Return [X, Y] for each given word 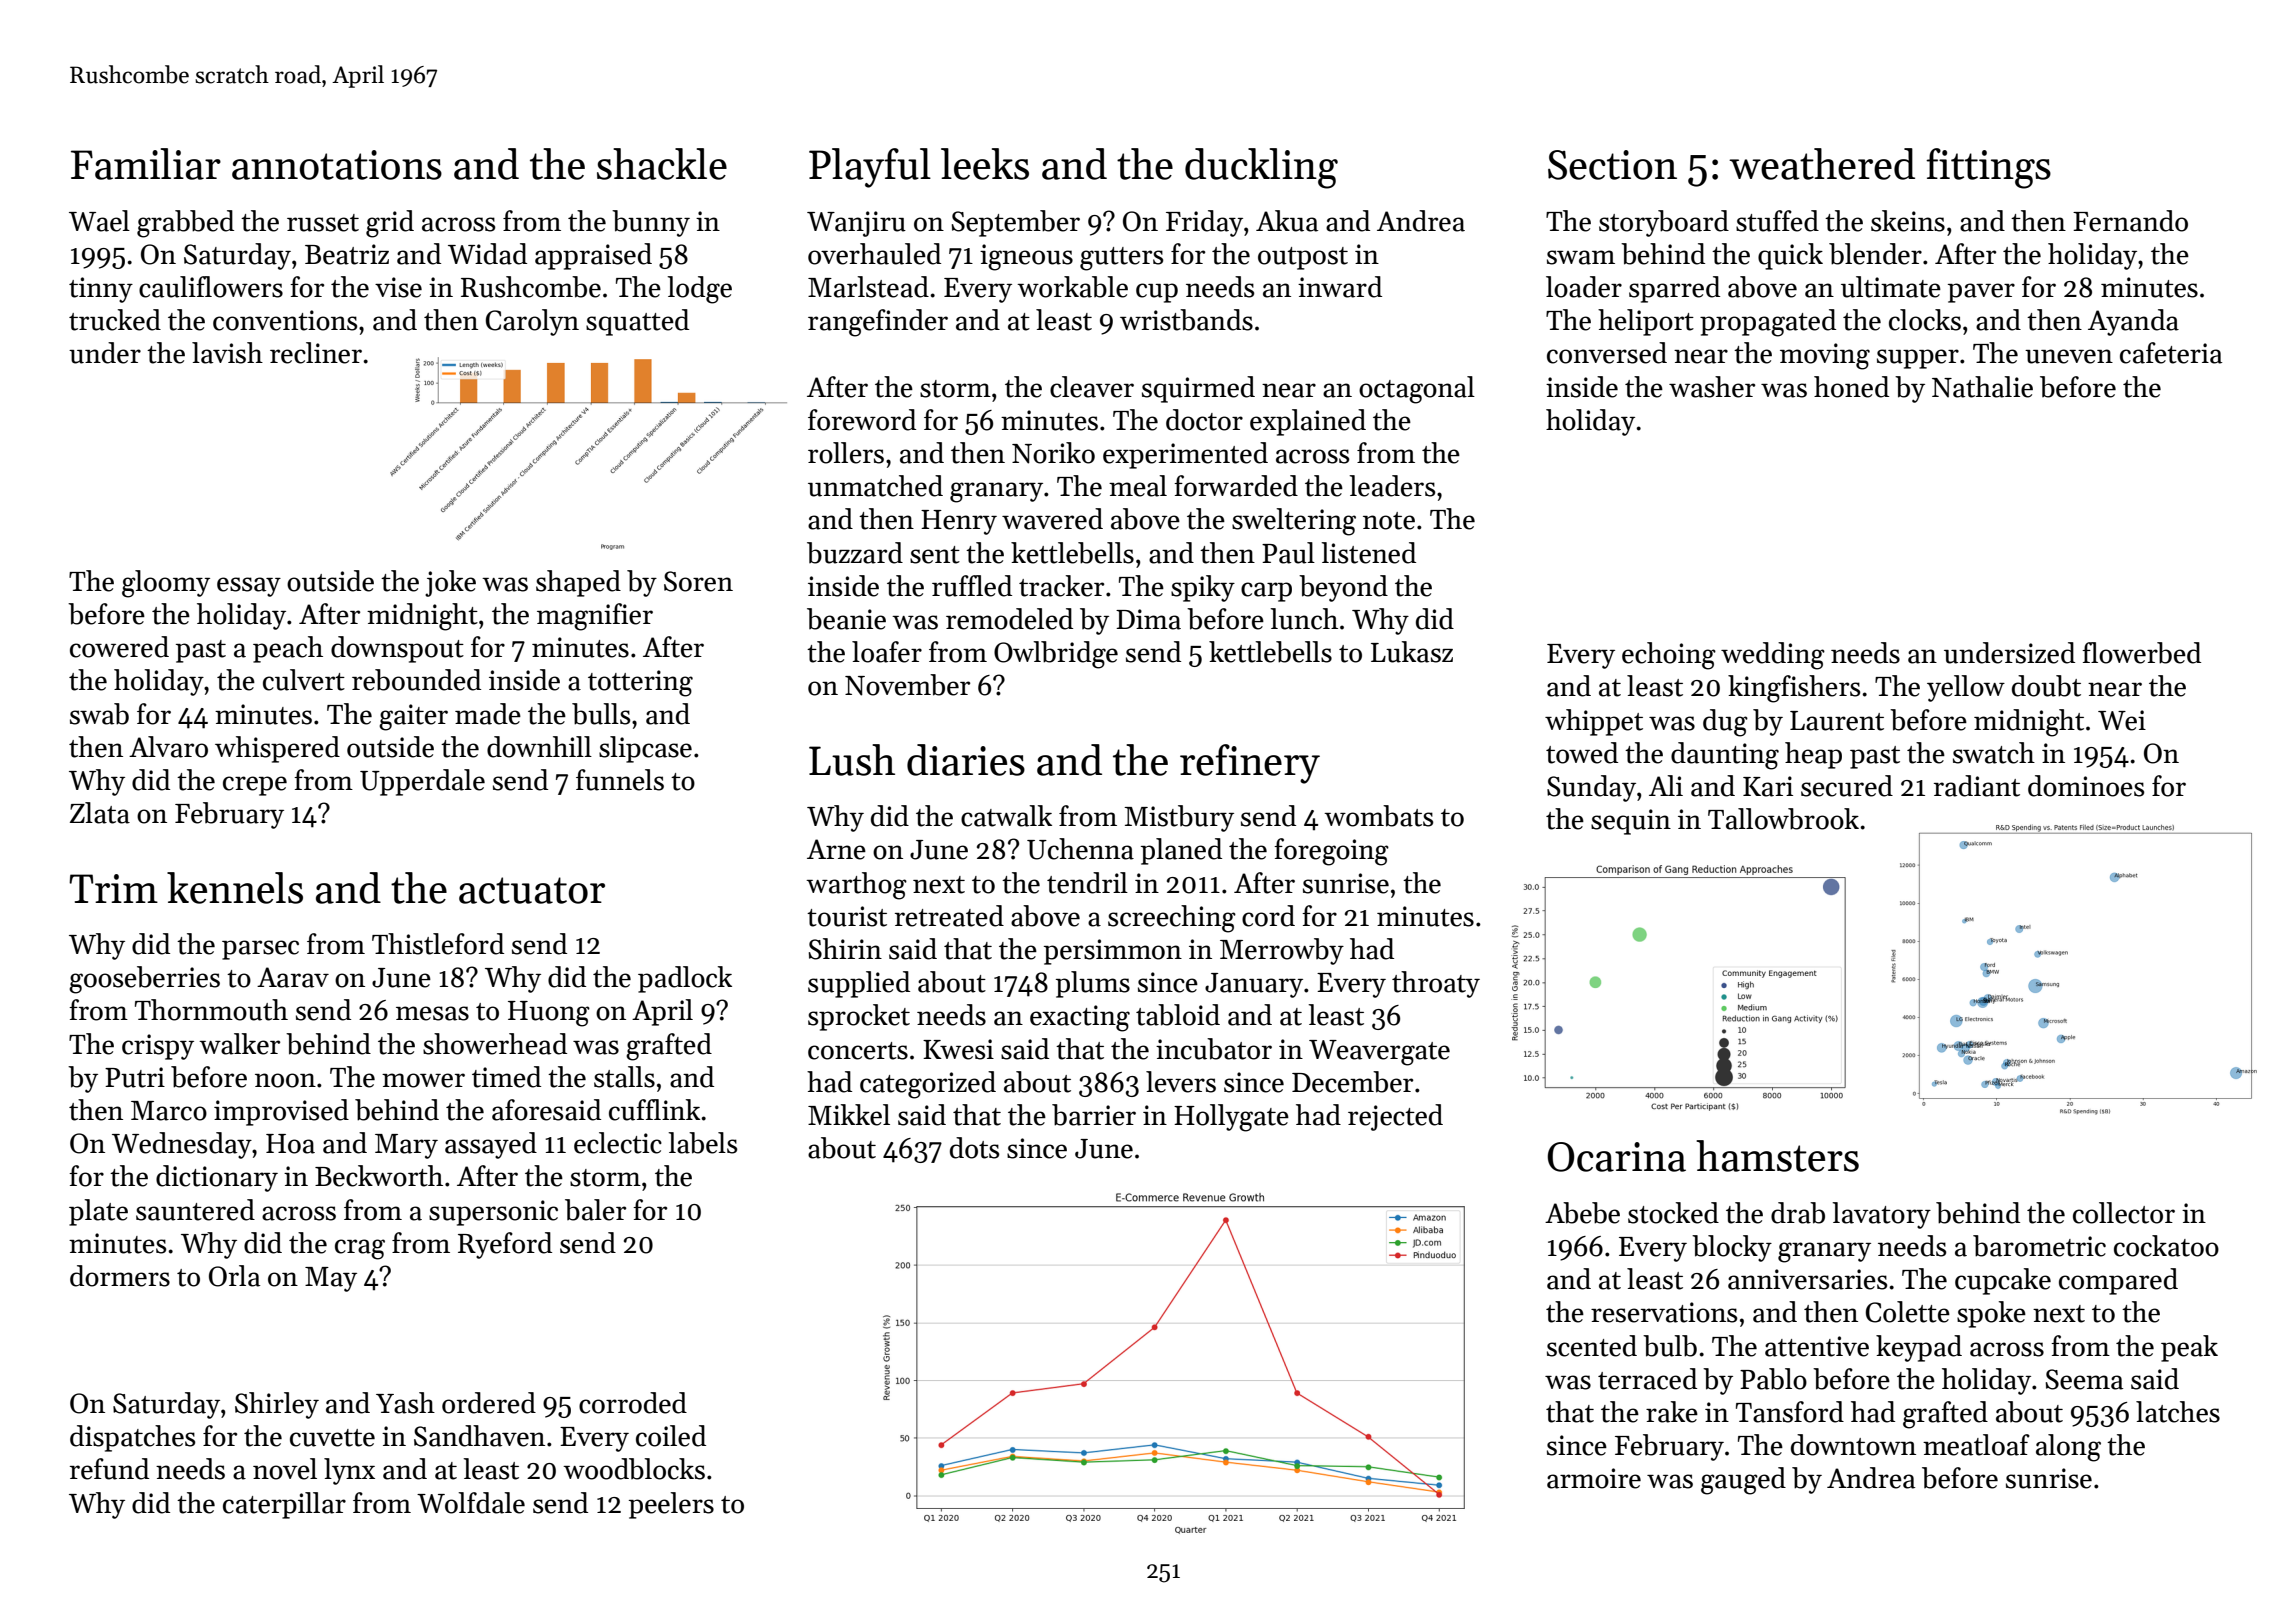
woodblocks [634, 1469]
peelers [671, 1505]
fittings [1988, 168]
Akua [1287, 221]
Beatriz [347, 254]
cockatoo [2166, 1246]
